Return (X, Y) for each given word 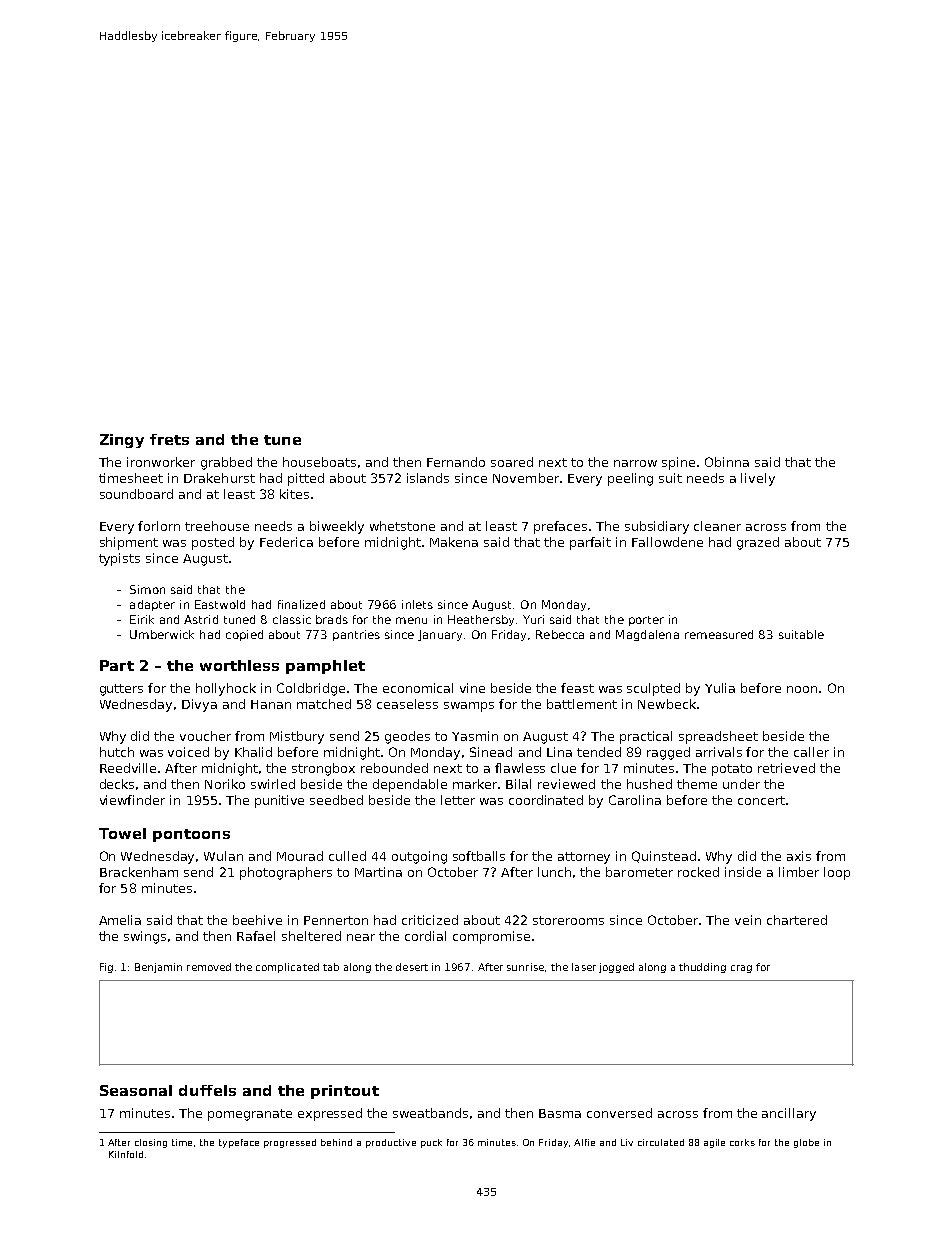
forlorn (159, 526)
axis (799, 856)
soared (512, 462)
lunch (554, 872)
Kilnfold (126, 1154)
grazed (758, 543)
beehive (257, 920)
